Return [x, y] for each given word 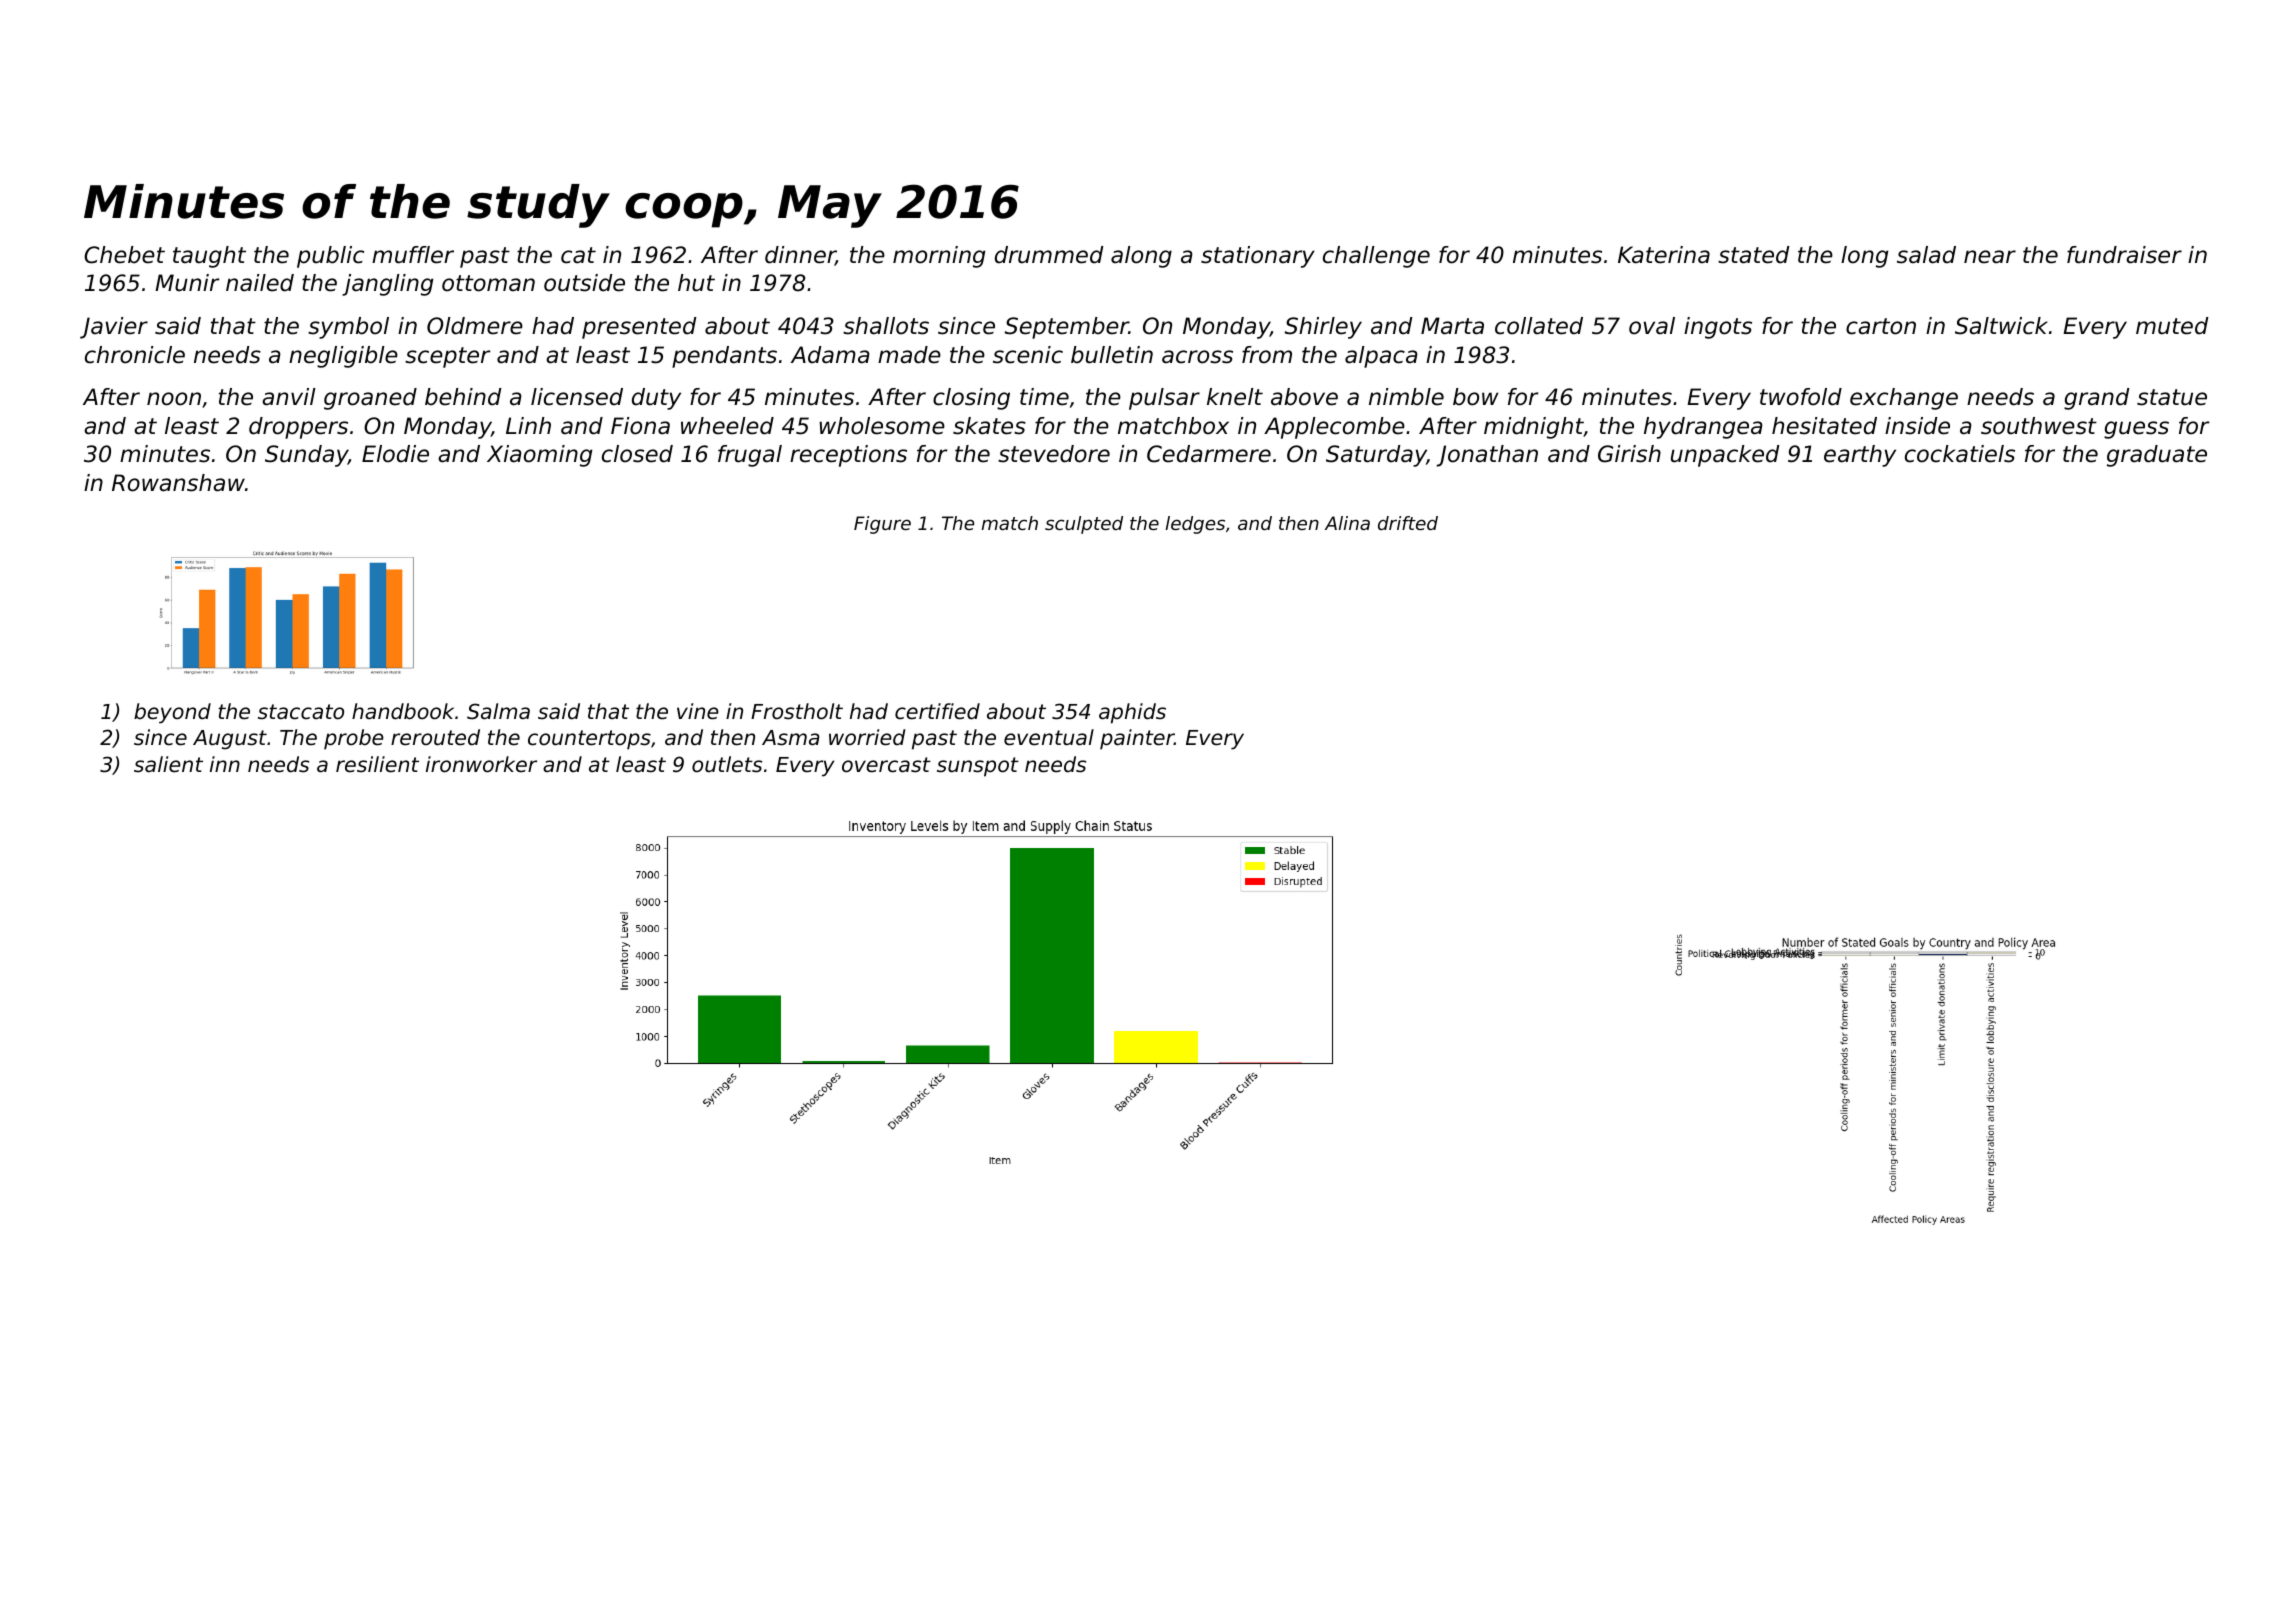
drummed [1049, 255]
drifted [1408, 523]
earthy [1860, 456]
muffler [413, 255]
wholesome [882, 426]
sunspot [978, 767]
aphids [1132, 713]
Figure [882, 525]
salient [168, 764]
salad [1926, 255]
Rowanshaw [178, 483]
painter [1137, 739]
